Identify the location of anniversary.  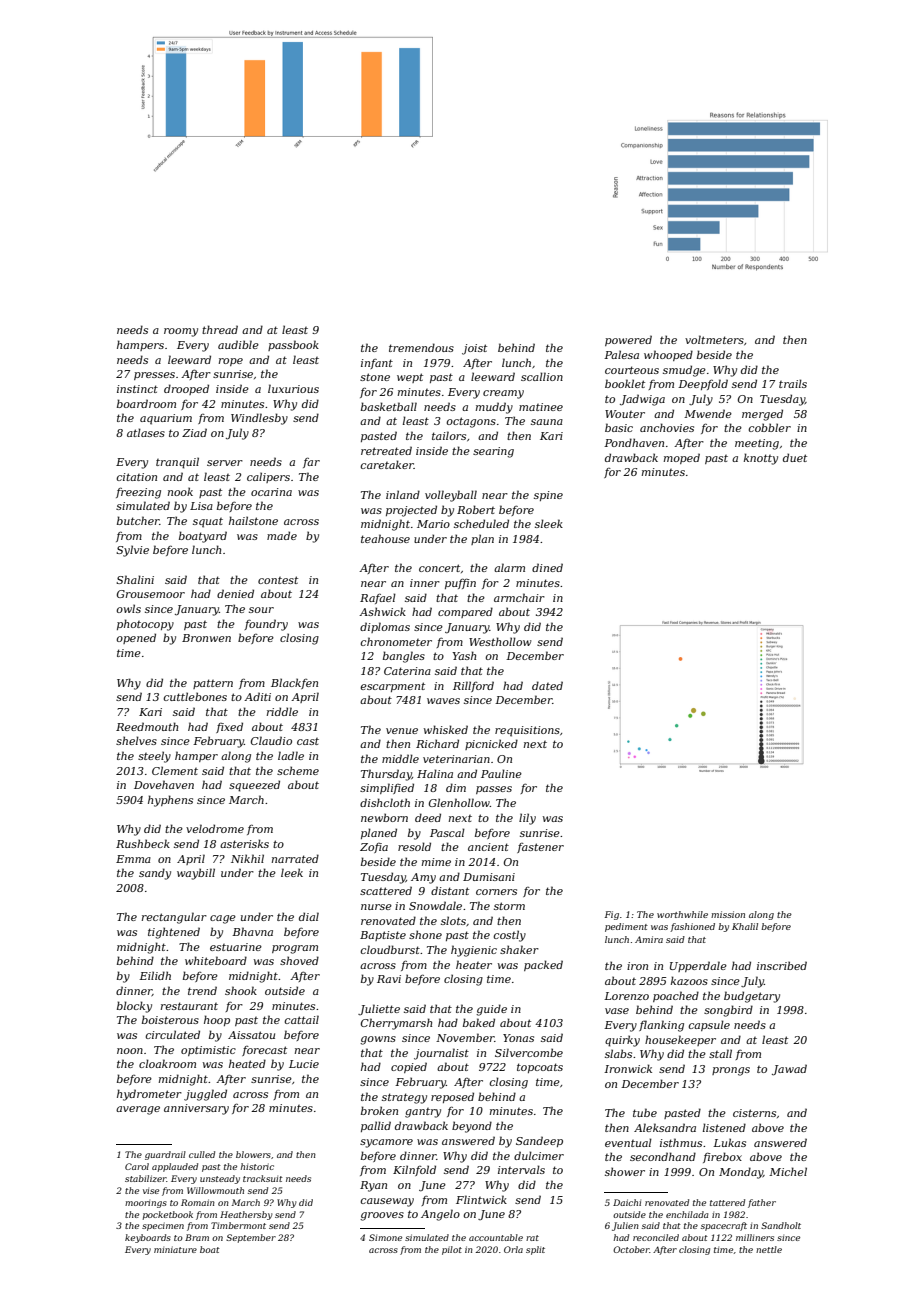
(196, 1109).
